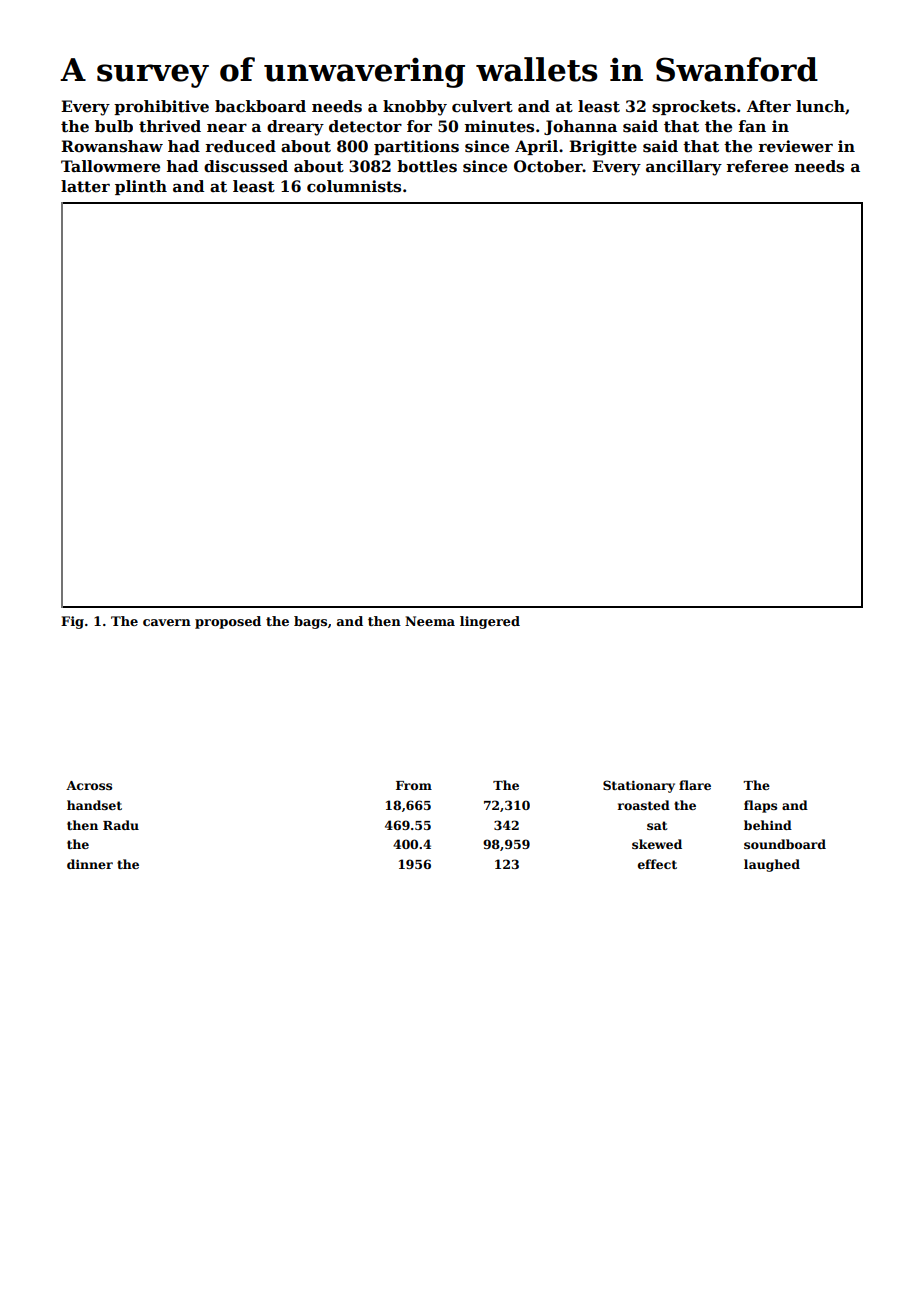 Image resolution: width=924 pixels, height=1308 pixels. Describe the element at coordinates (490, 622) in the screenshot. I see `lingered` at that location.
